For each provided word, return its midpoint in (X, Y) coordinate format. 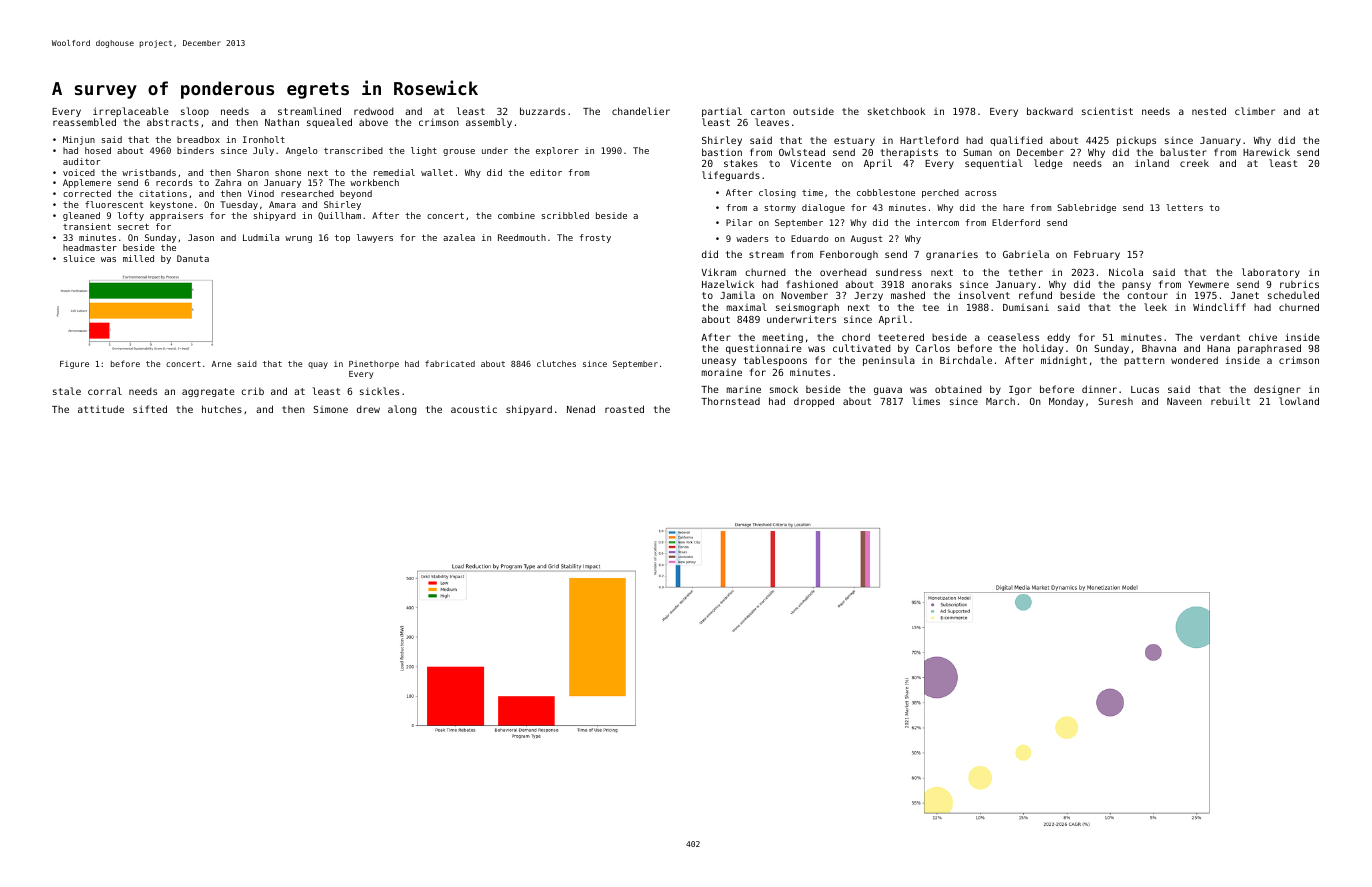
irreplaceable (130, 112)
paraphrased (1269, 349)
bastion (722, 152)
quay (318, 365)
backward (1050, 111)
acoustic (474, 409)
